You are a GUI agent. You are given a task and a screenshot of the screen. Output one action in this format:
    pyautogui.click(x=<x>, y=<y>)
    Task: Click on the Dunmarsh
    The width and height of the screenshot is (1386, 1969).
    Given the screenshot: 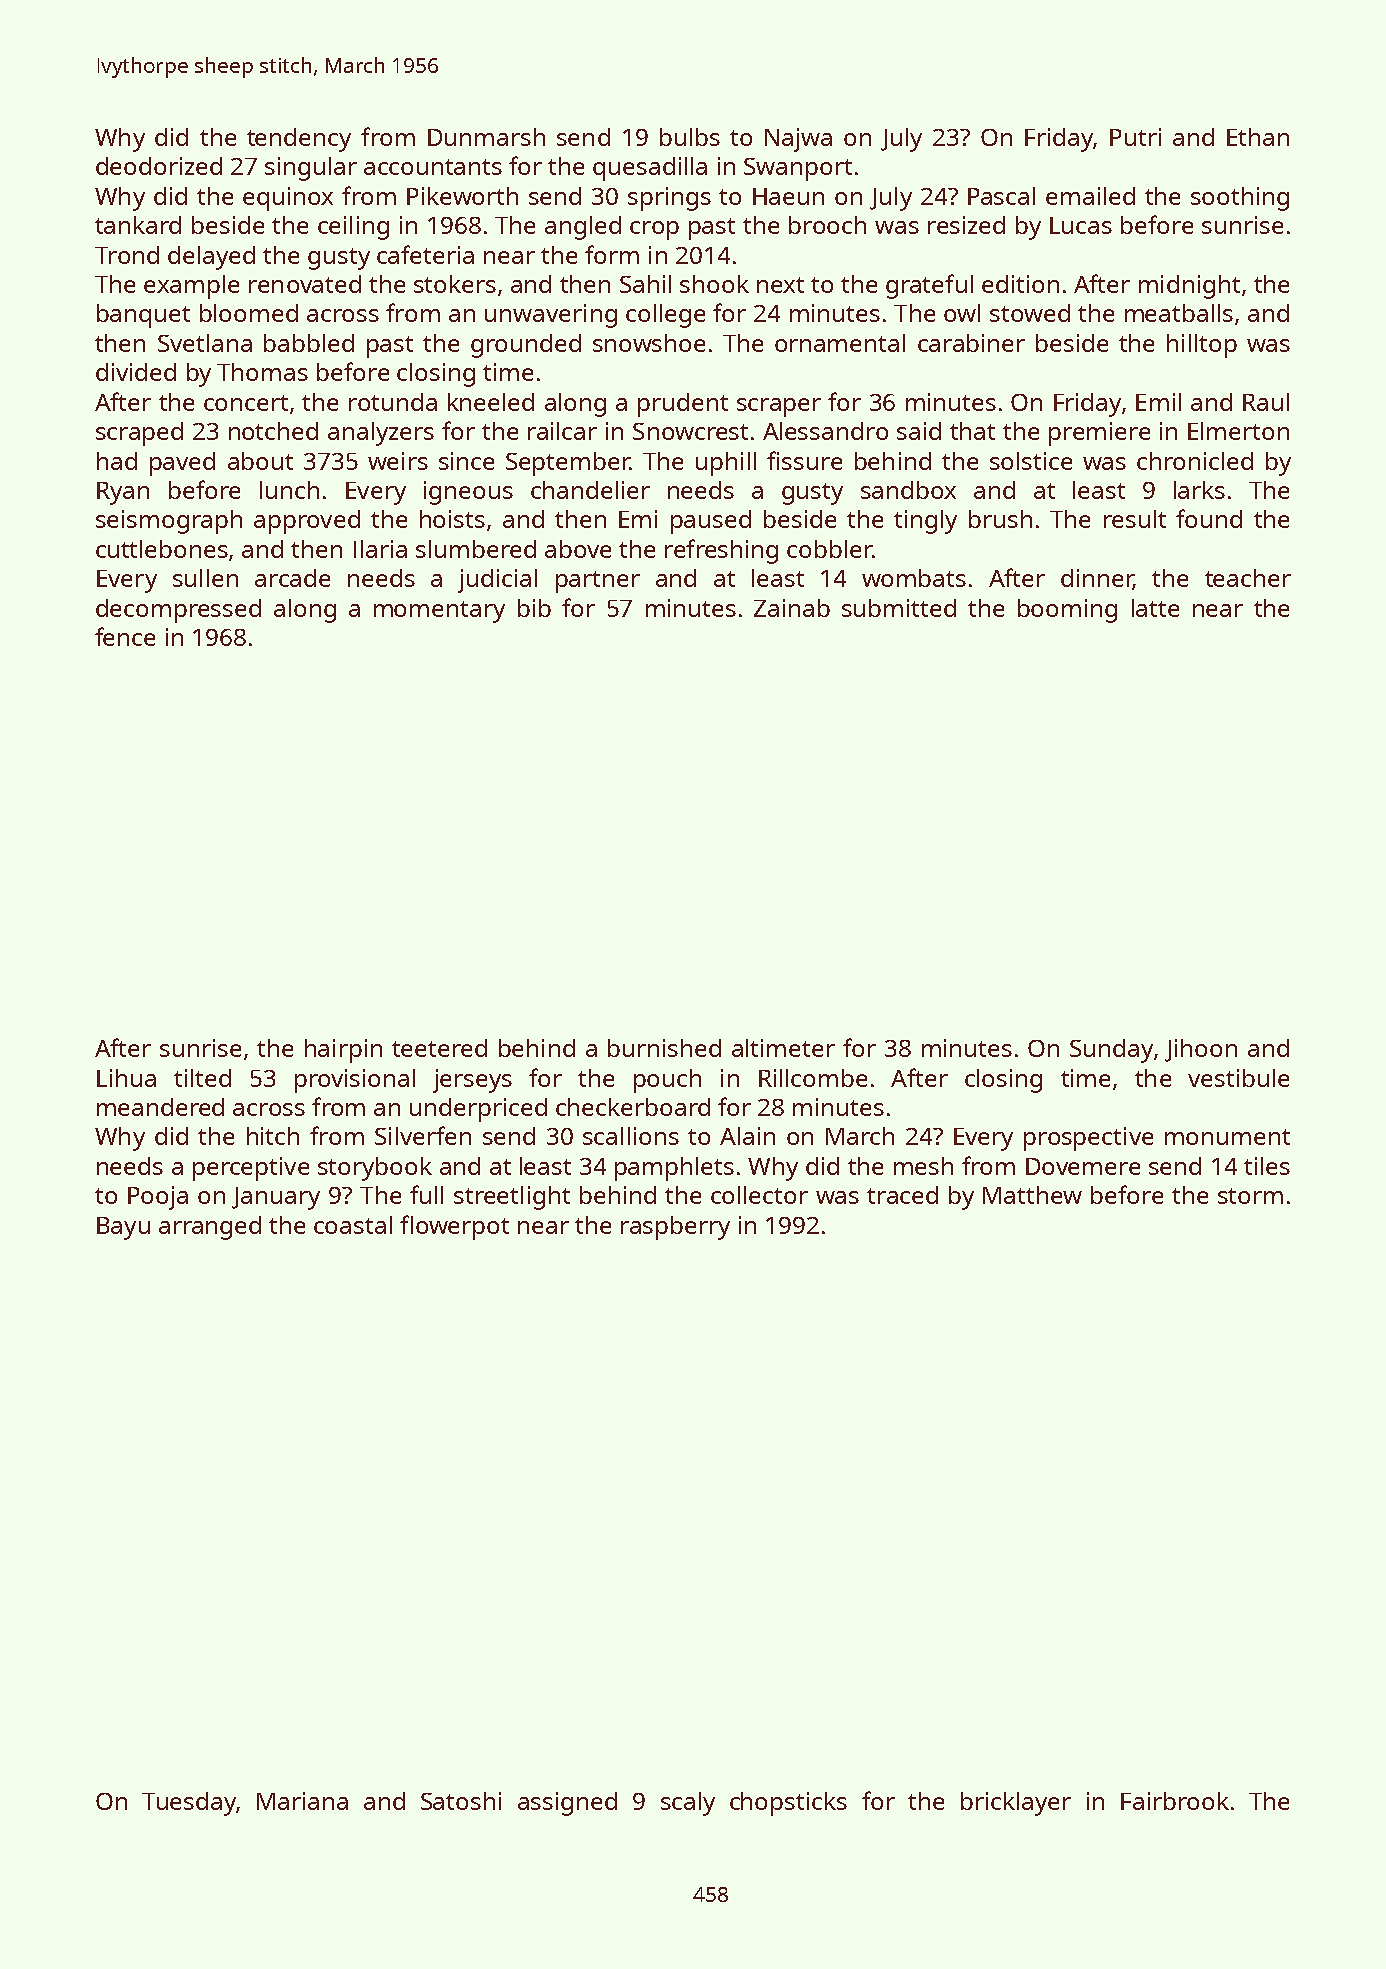 What is the action you would take?
    pyautogui.click(x=486, y=137)
